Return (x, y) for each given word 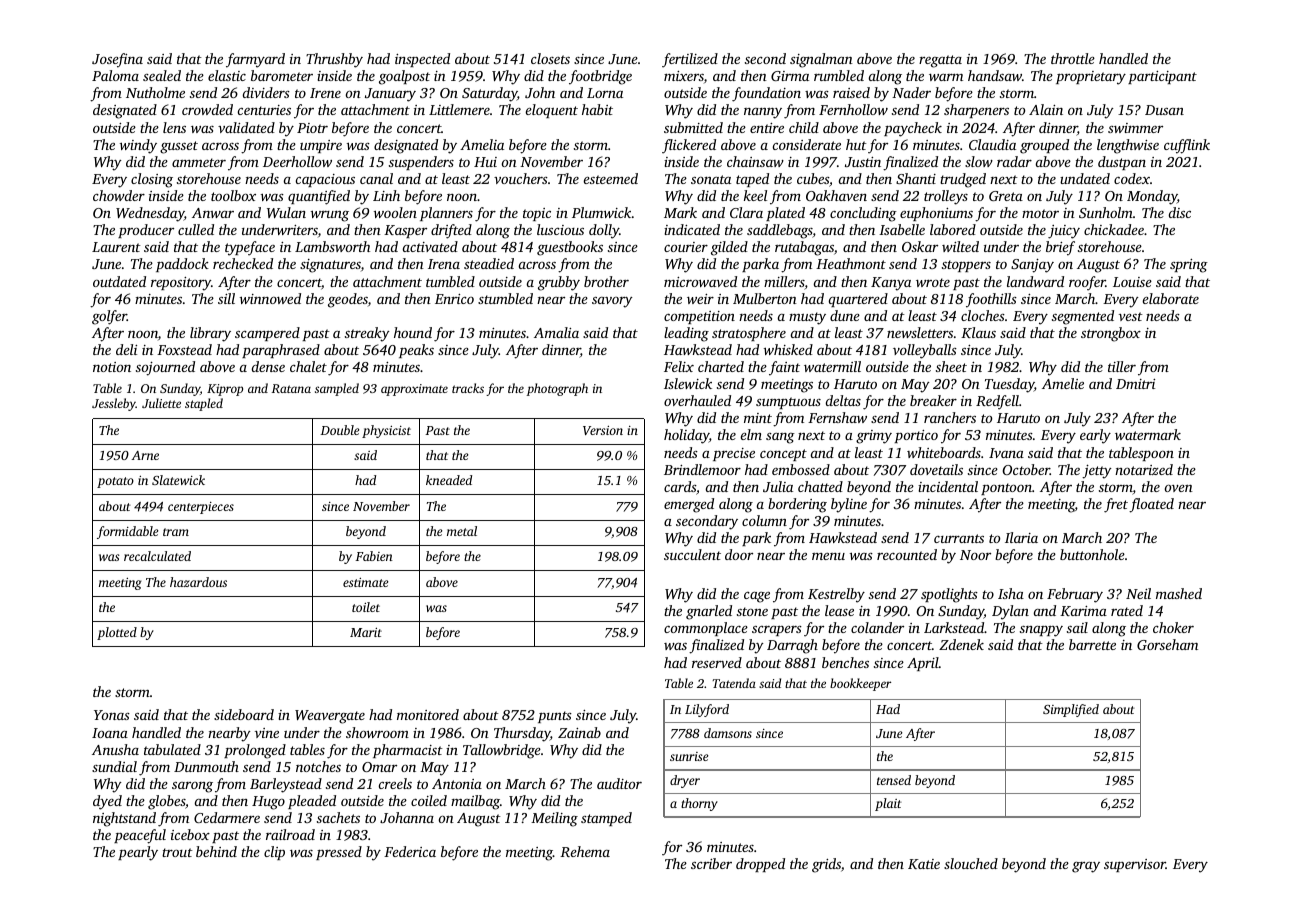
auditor (619, 783)
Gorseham (1167, 644)
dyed (107, 802)
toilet (366, 607)
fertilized (690, 60)
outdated (119, 281)
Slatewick (178, 480)
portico (916, 436)
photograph (557, 389)
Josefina (117, 60)
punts (555, 717)
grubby (559, 283)
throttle (1073, 58)
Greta (1006, 196)
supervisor (1135, 865)
